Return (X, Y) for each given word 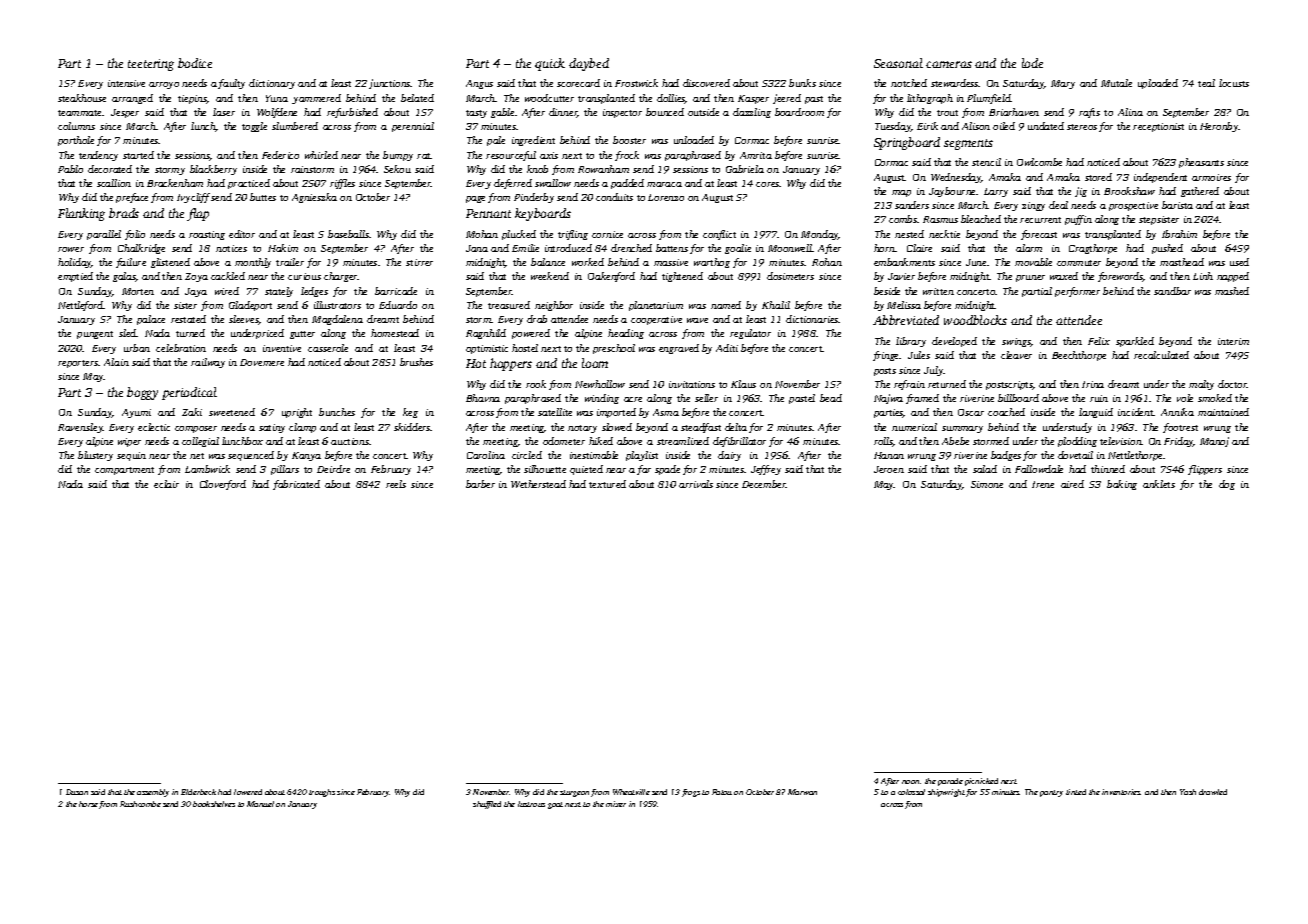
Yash (1188, 792)
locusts (1234, 83)
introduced (568, 248)
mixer (616, 804)
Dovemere (262, 362)
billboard (1018, 398)
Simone (987, 484)
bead (831, 398)
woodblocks (975, 320)
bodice (195, 63)
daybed (589, 64)
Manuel (260, 804)
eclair (166, 484)
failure (131, 263)
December (764, 484)
